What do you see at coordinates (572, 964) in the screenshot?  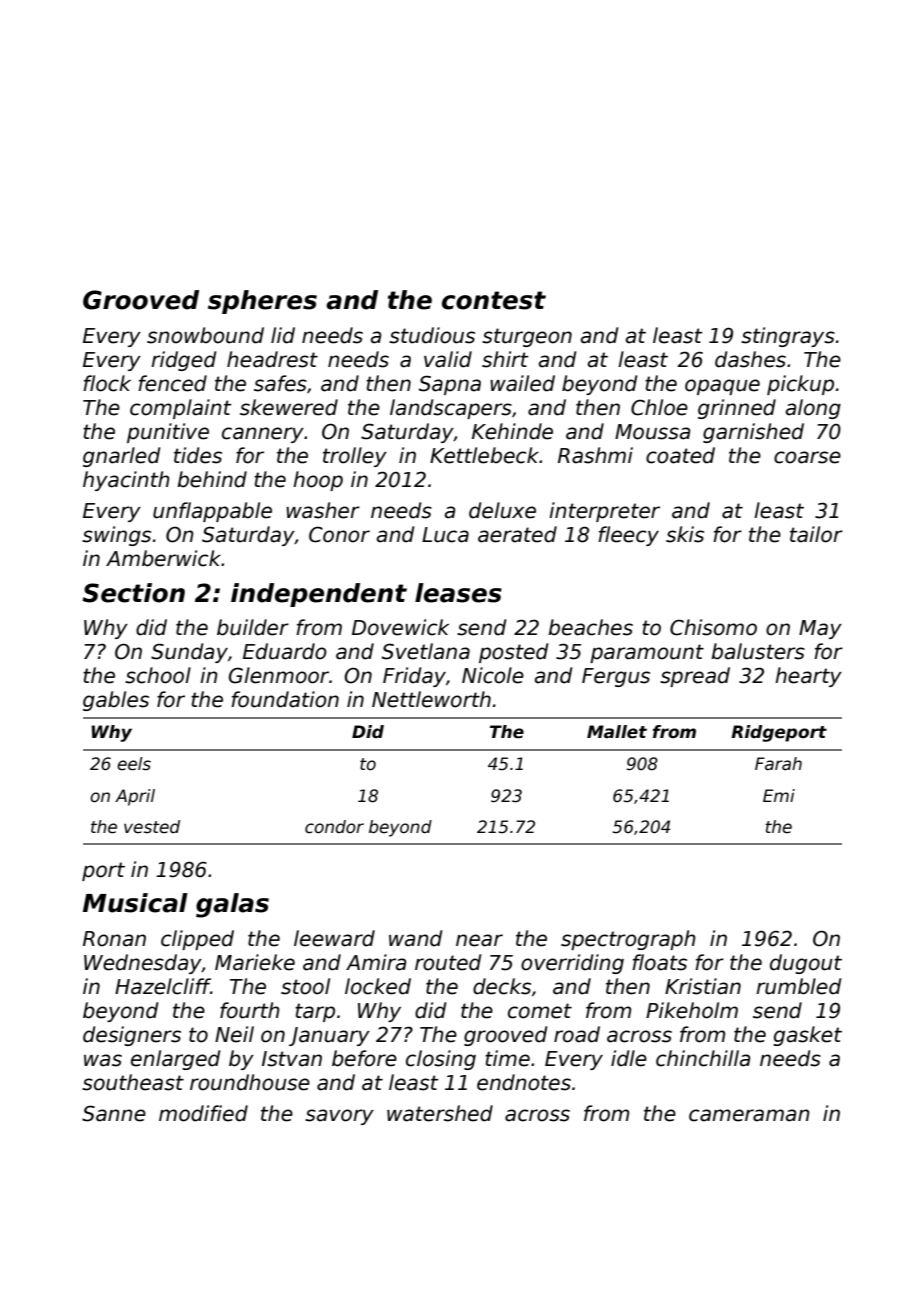 I see `overriding` at bounding box center [572, 964].
